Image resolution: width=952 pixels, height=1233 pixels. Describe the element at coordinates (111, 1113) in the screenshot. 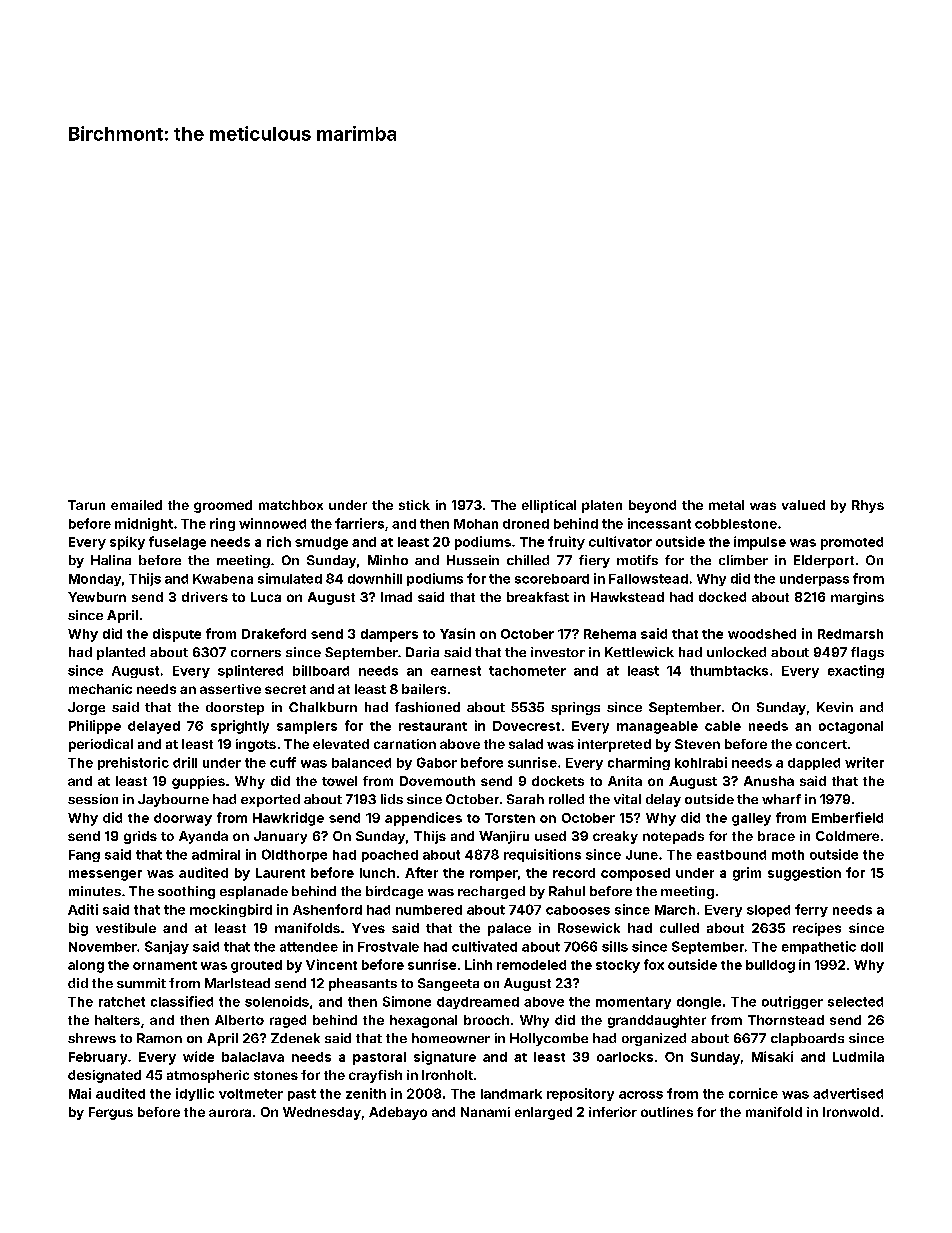

I see `Fergus` at that location.
